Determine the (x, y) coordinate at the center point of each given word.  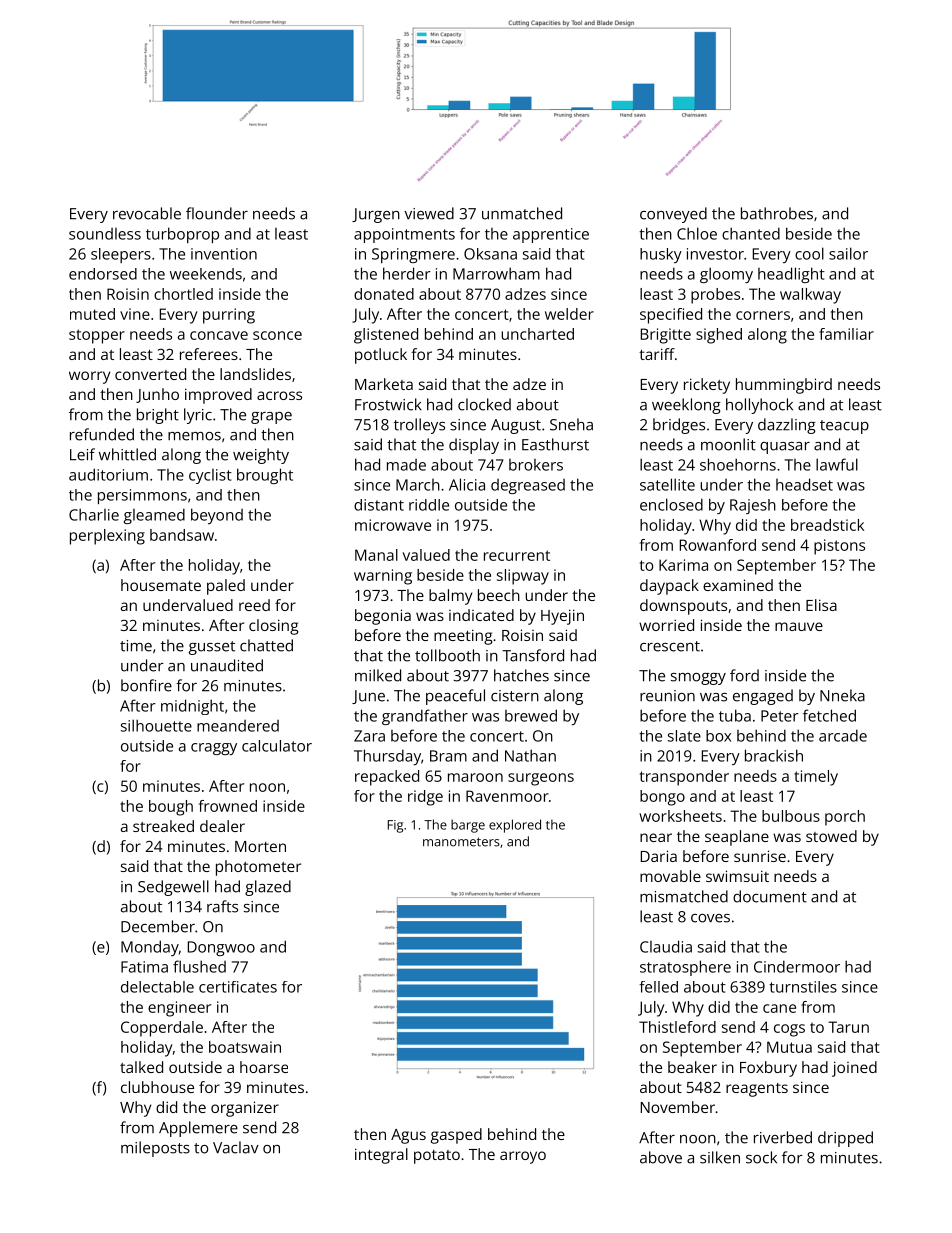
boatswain (245, 1047)
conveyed (673, 215)
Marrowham (496, 273)
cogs (789, 1030)
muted (92, 314)
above (661, 1157)
